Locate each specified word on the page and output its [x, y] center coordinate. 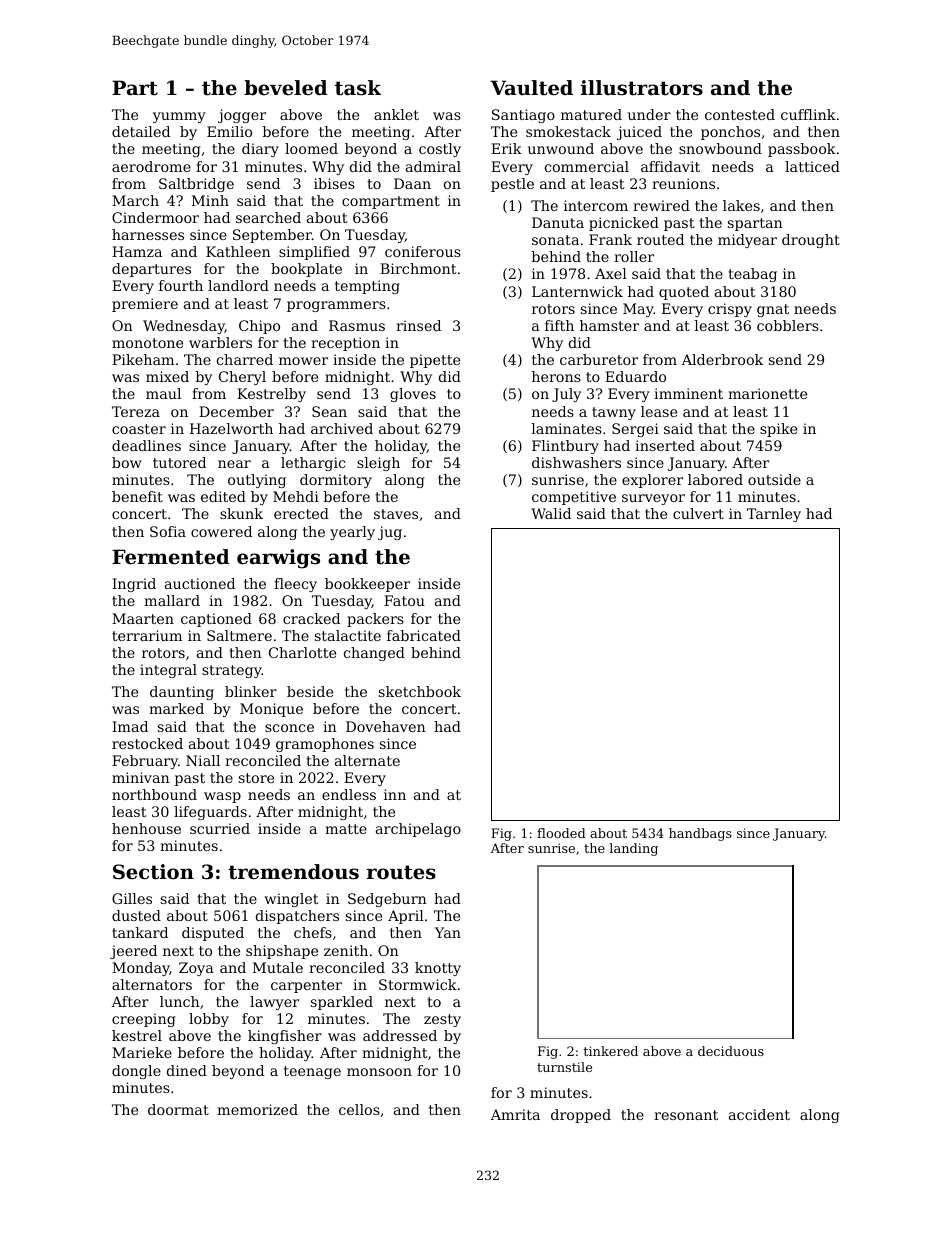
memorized [257, 1109]
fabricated [424, 635]
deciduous [731, 1051]
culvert [698, 513]
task [358, 88]
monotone [147, 343]
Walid [551, 513]
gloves [413, 395]
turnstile [564, 1067]
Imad [130, 726]
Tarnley [774, 515]
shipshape [282, 952]
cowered [221, 531]
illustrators [642, 88]
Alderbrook [722, 359]
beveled [285, 88]
